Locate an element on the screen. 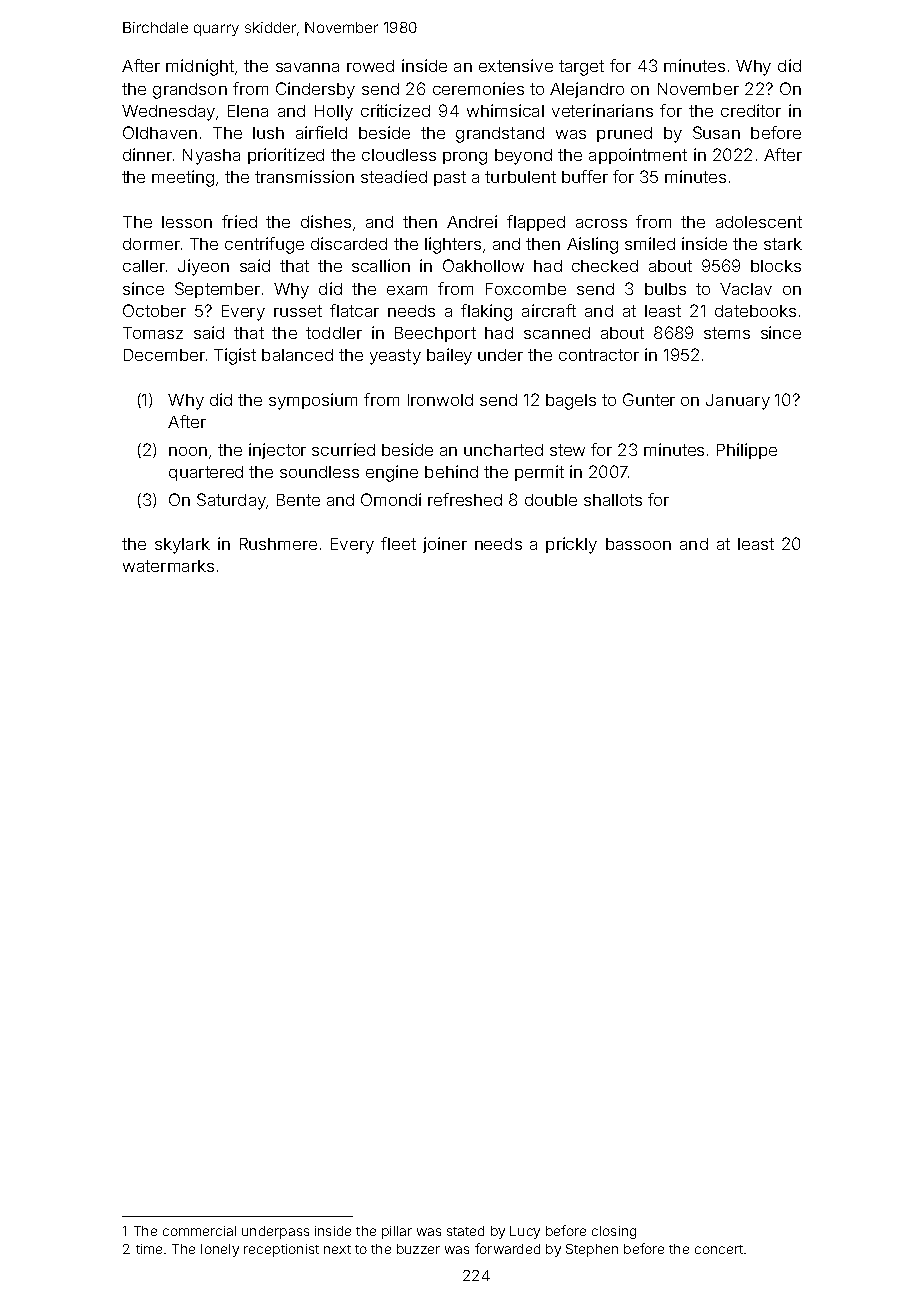  lighters is located at coordinates (453, 245).
